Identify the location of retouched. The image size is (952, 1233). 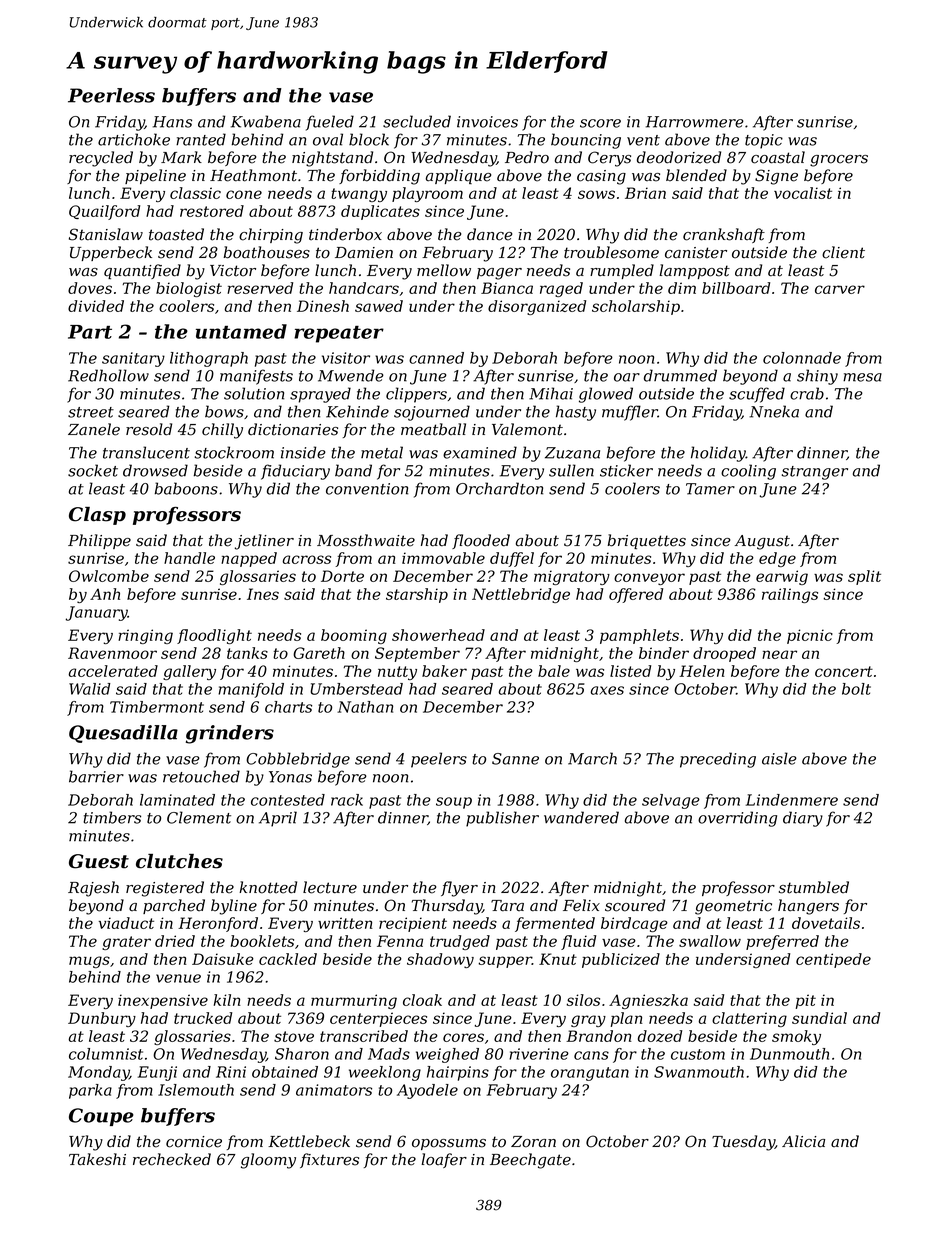
(201, 776).
